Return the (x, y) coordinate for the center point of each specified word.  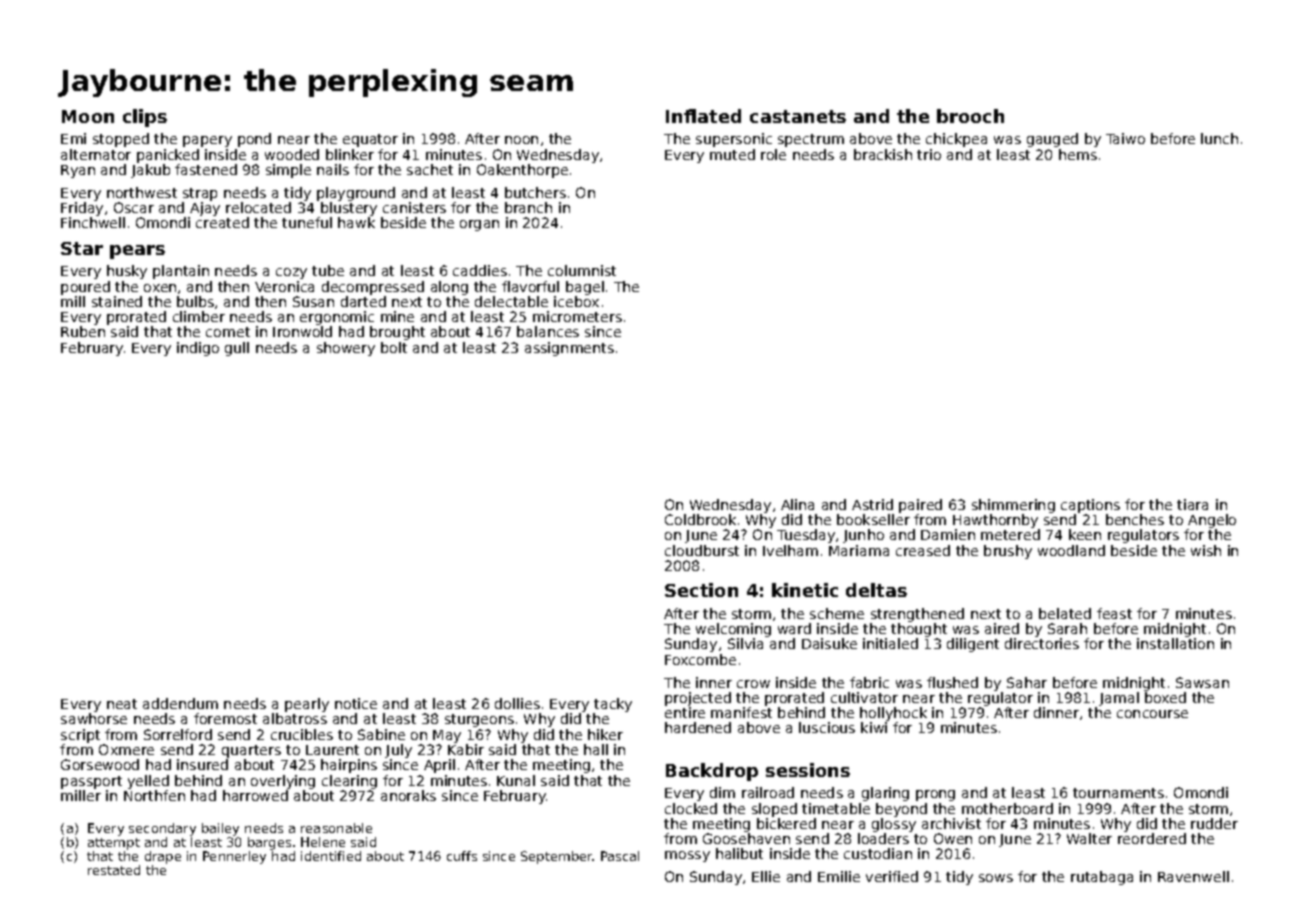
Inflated (703, 116)
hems (1078, 154)
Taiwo (1125, 138)
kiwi (874, 727)
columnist (582, 270)
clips (145, 118)
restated (114, 870)
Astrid (872, 504)
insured (202, 764)
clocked (691, 808)
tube (328, 270)
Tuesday (806, 536)
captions (1090, 506)
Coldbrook (700, 519)
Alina (797, 504)
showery (346, 349)
